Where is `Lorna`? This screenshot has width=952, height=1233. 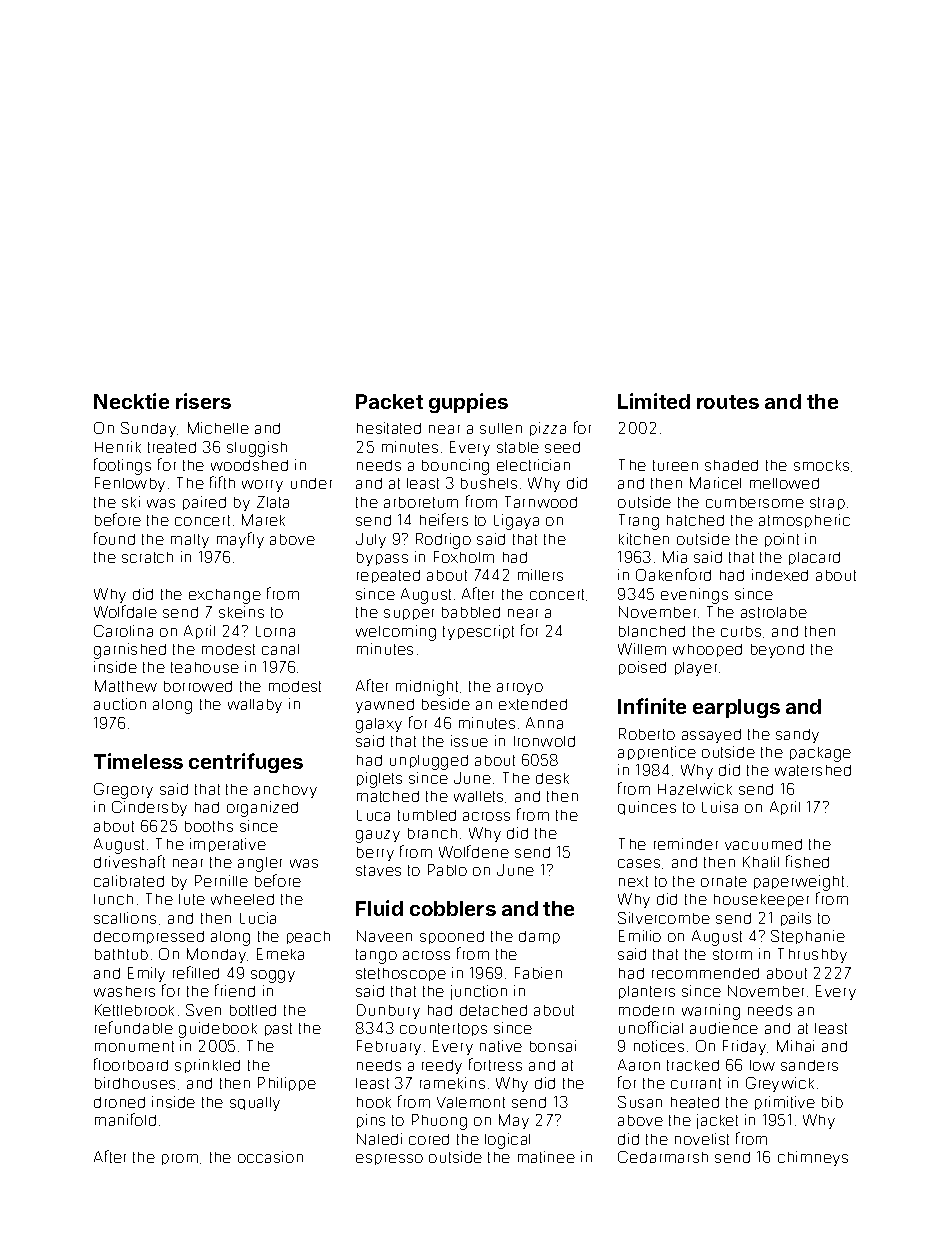 Lorna is located at coordinates (275, 631).
